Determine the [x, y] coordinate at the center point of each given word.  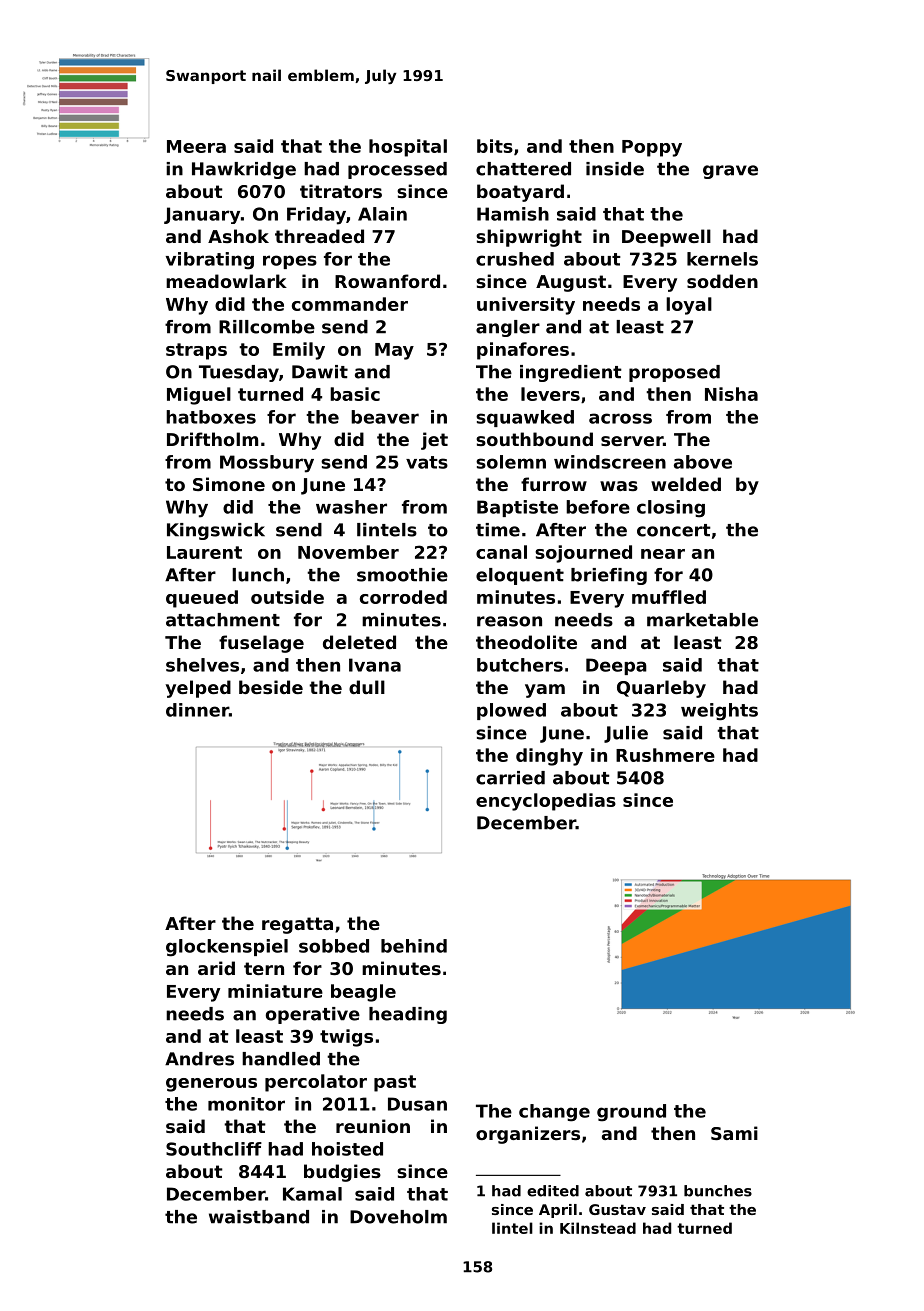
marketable [702, 620]
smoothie [402, 575]
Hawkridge [244, 170]
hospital [408, 148]
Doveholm [398, 1217]
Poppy [652, 148]
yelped [198, 689]
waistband [259, 1217]
